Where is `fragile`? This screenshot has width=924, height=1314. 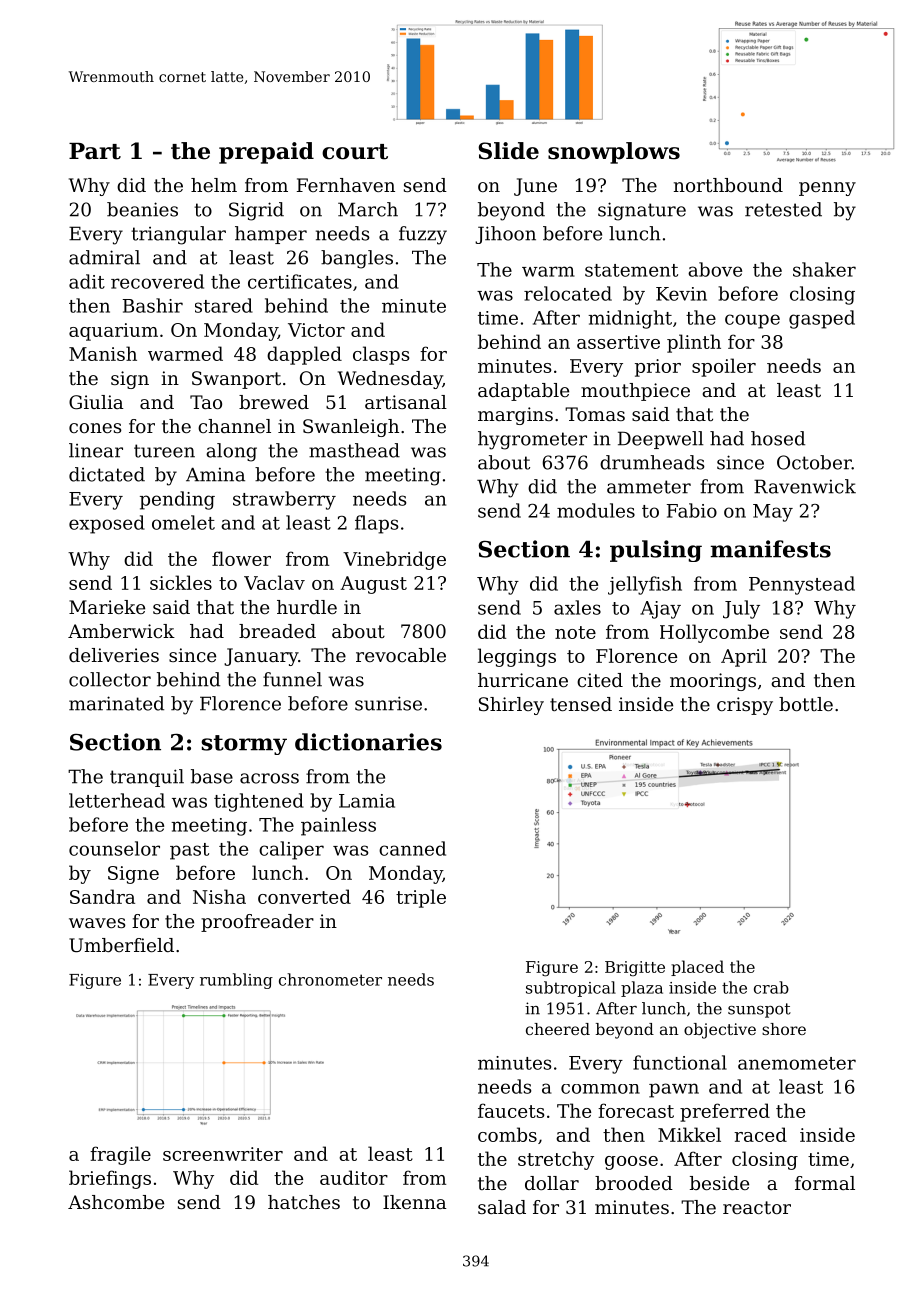
fragile is located at coordinates (120, 1155).
